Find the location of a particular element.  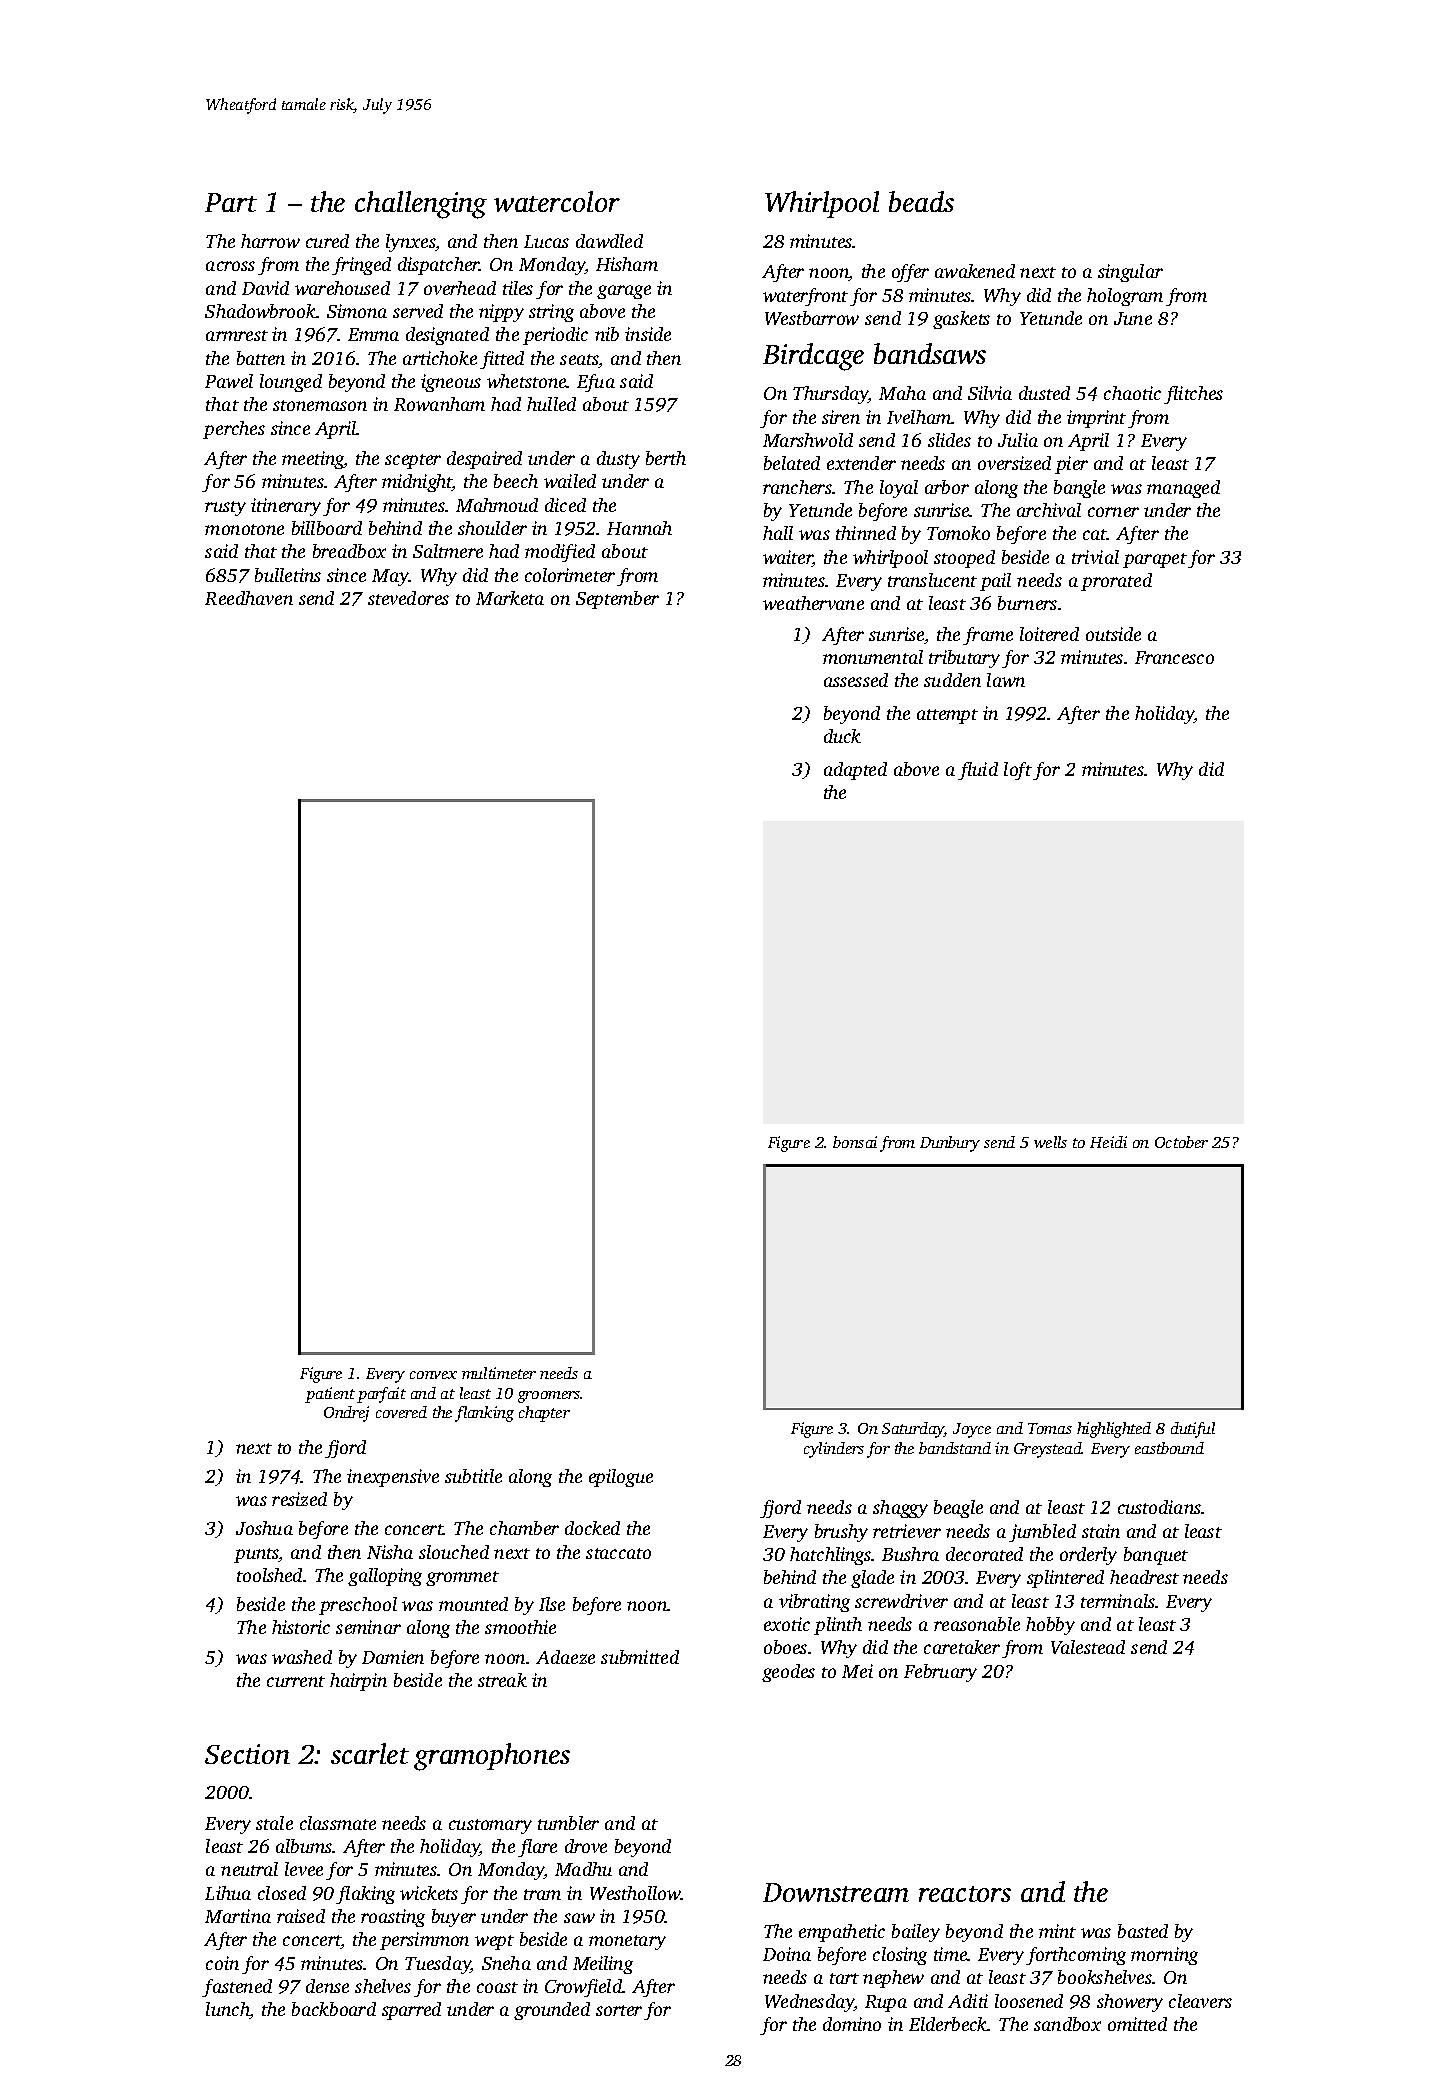

loyal is located at coordinates (899, 489).
